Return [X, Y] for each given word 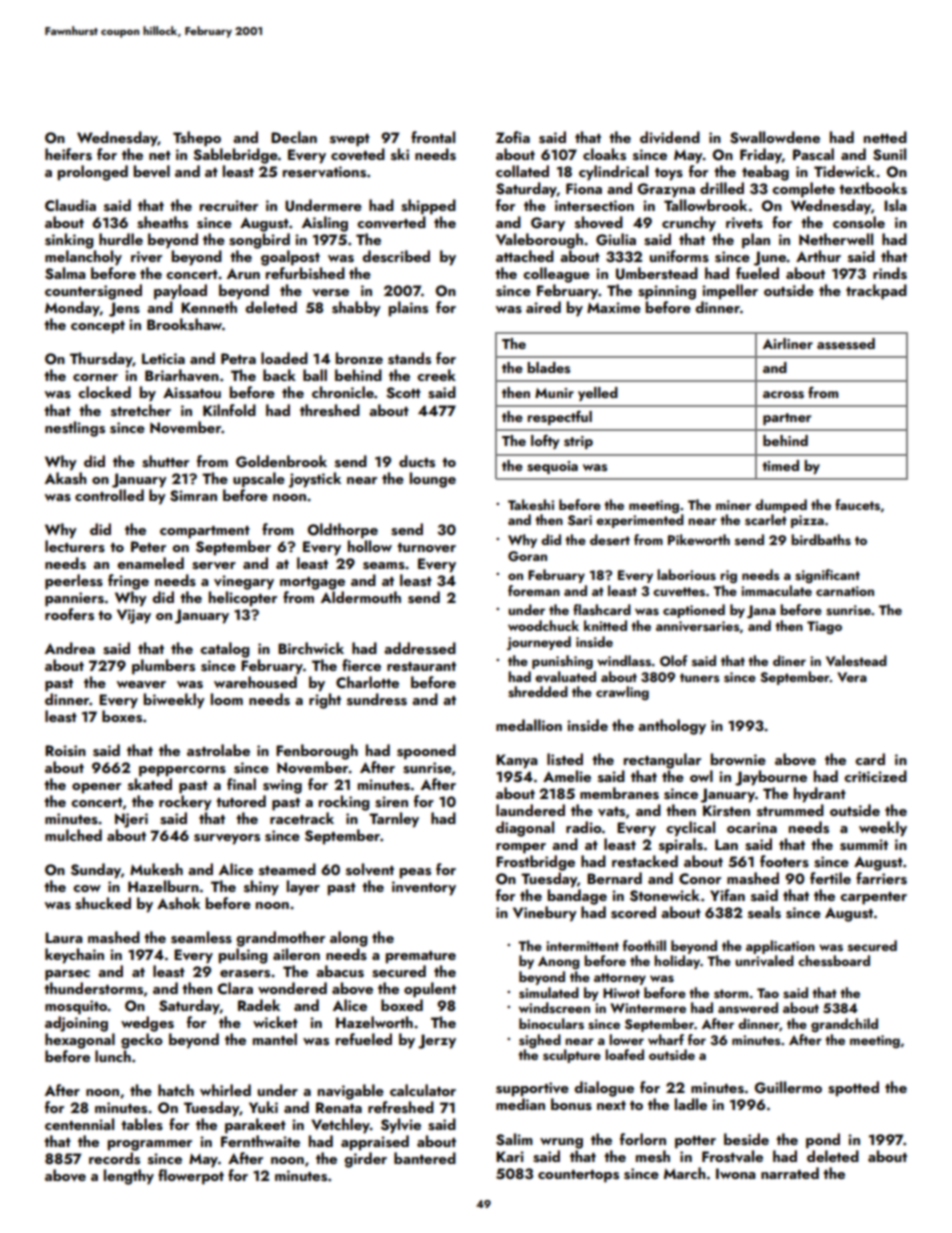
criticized [875, 776]
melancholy [83, 258]
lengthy [129, 1177]
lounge [433, 480]
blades [548, 368]
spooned [426, 752]
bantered [425, 1158]
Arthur [818, 256]
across [783, 395]
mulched [73, 835]
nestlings [75, 429]
